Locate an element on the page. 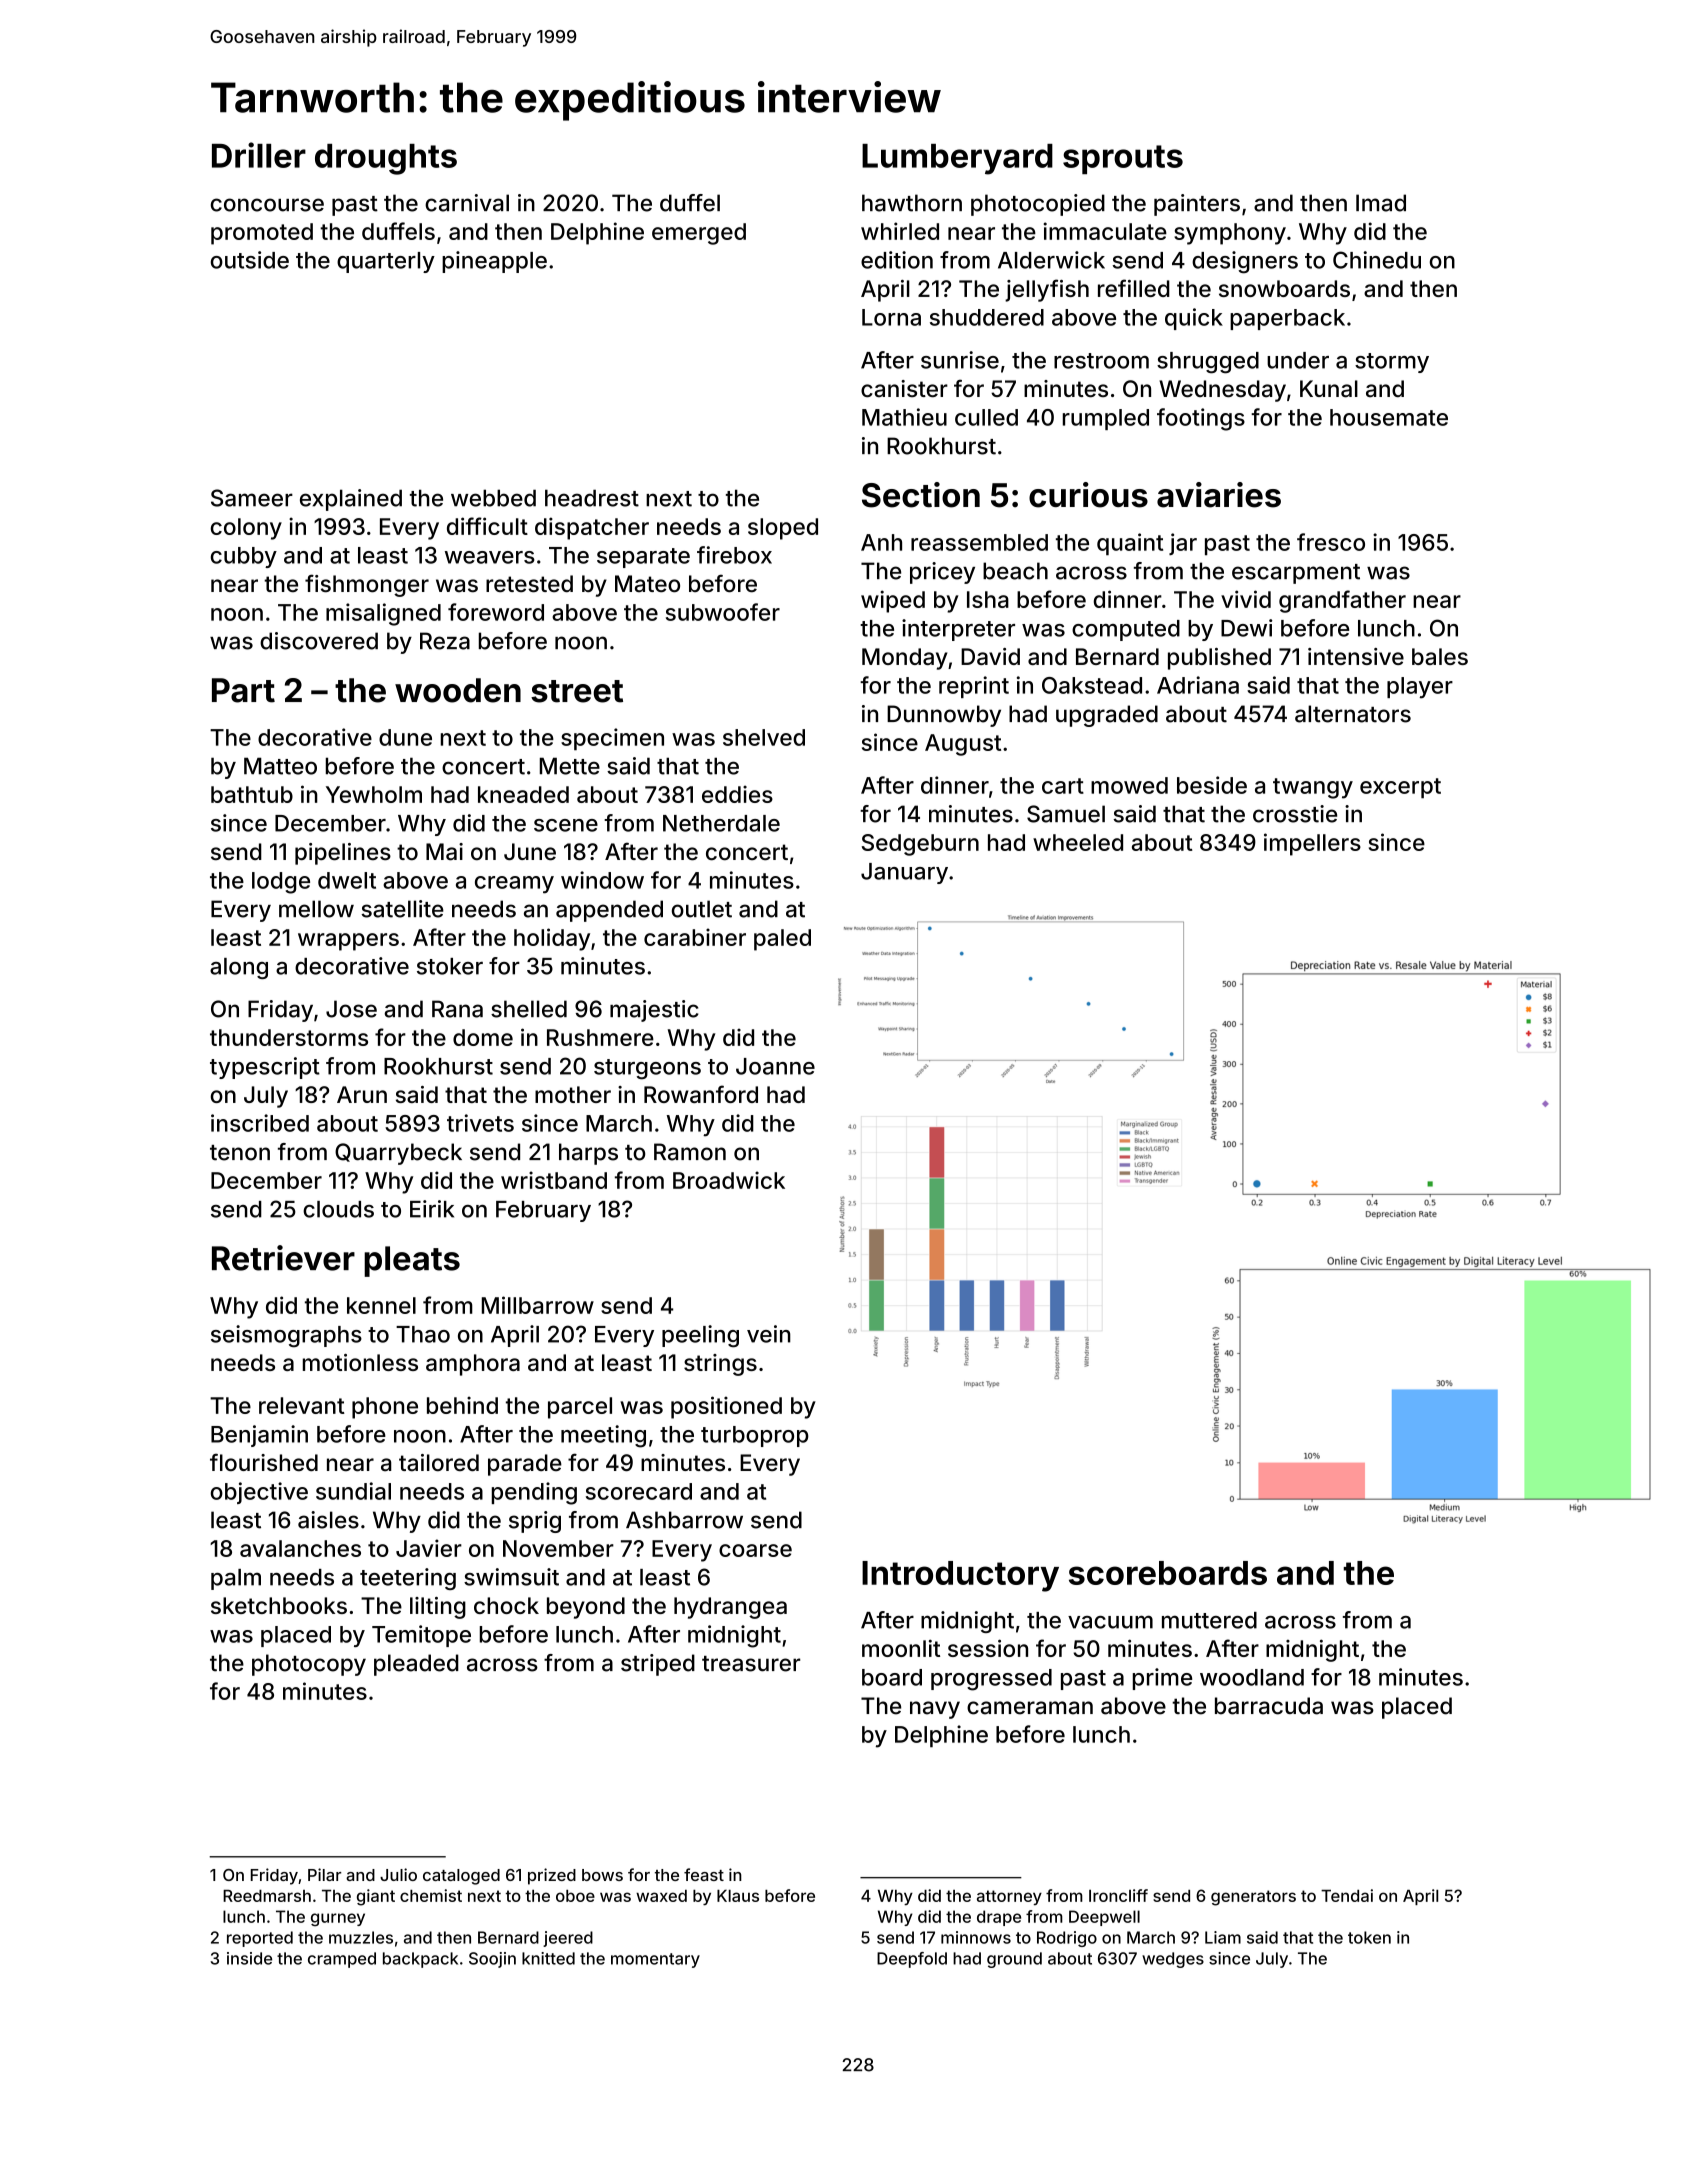 The width and height of the page is (1683, 2178). muttered is located at coordinates (1209, 1620).
